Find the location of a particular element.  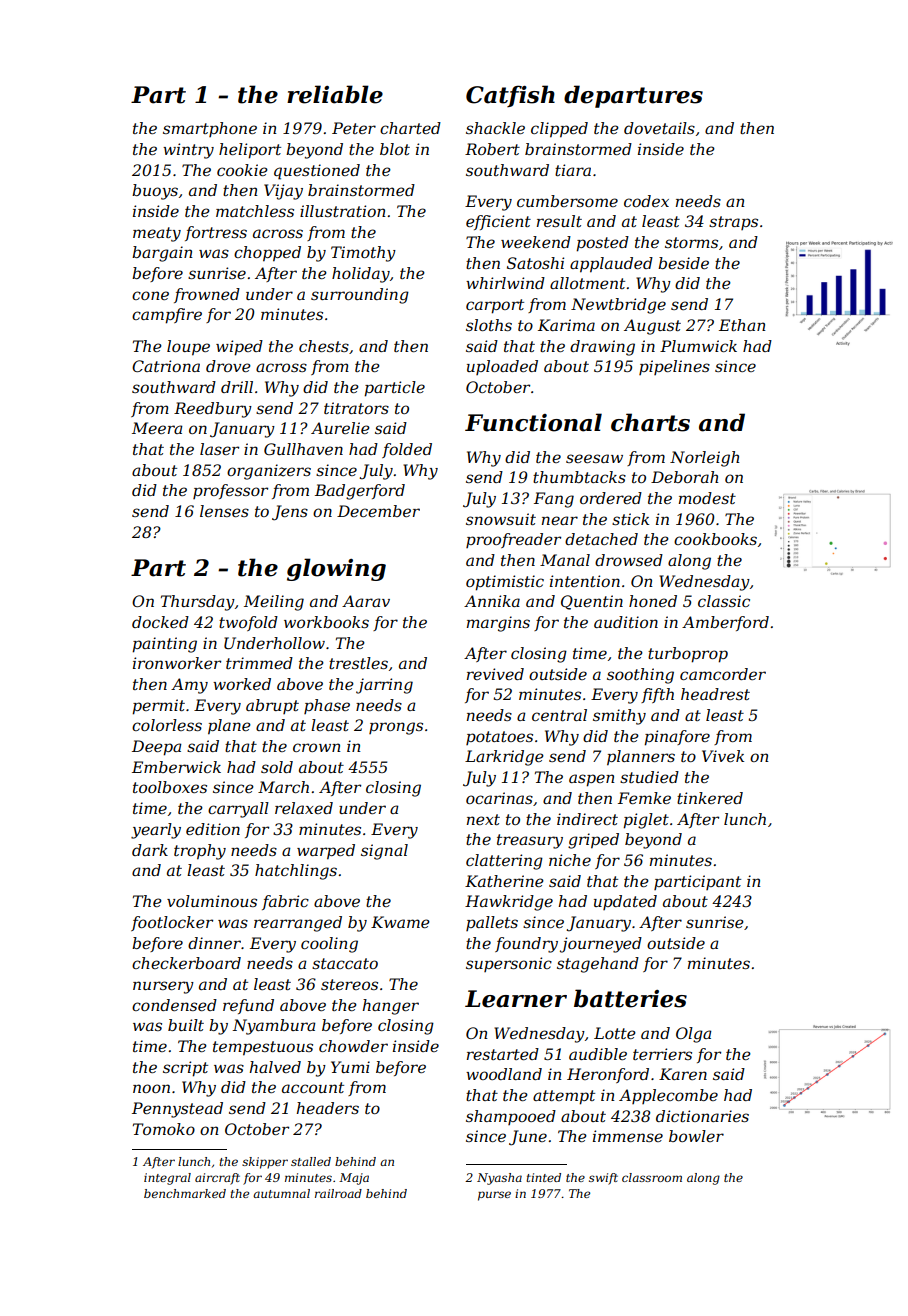

illustration is located at coordinates (343, 211).
